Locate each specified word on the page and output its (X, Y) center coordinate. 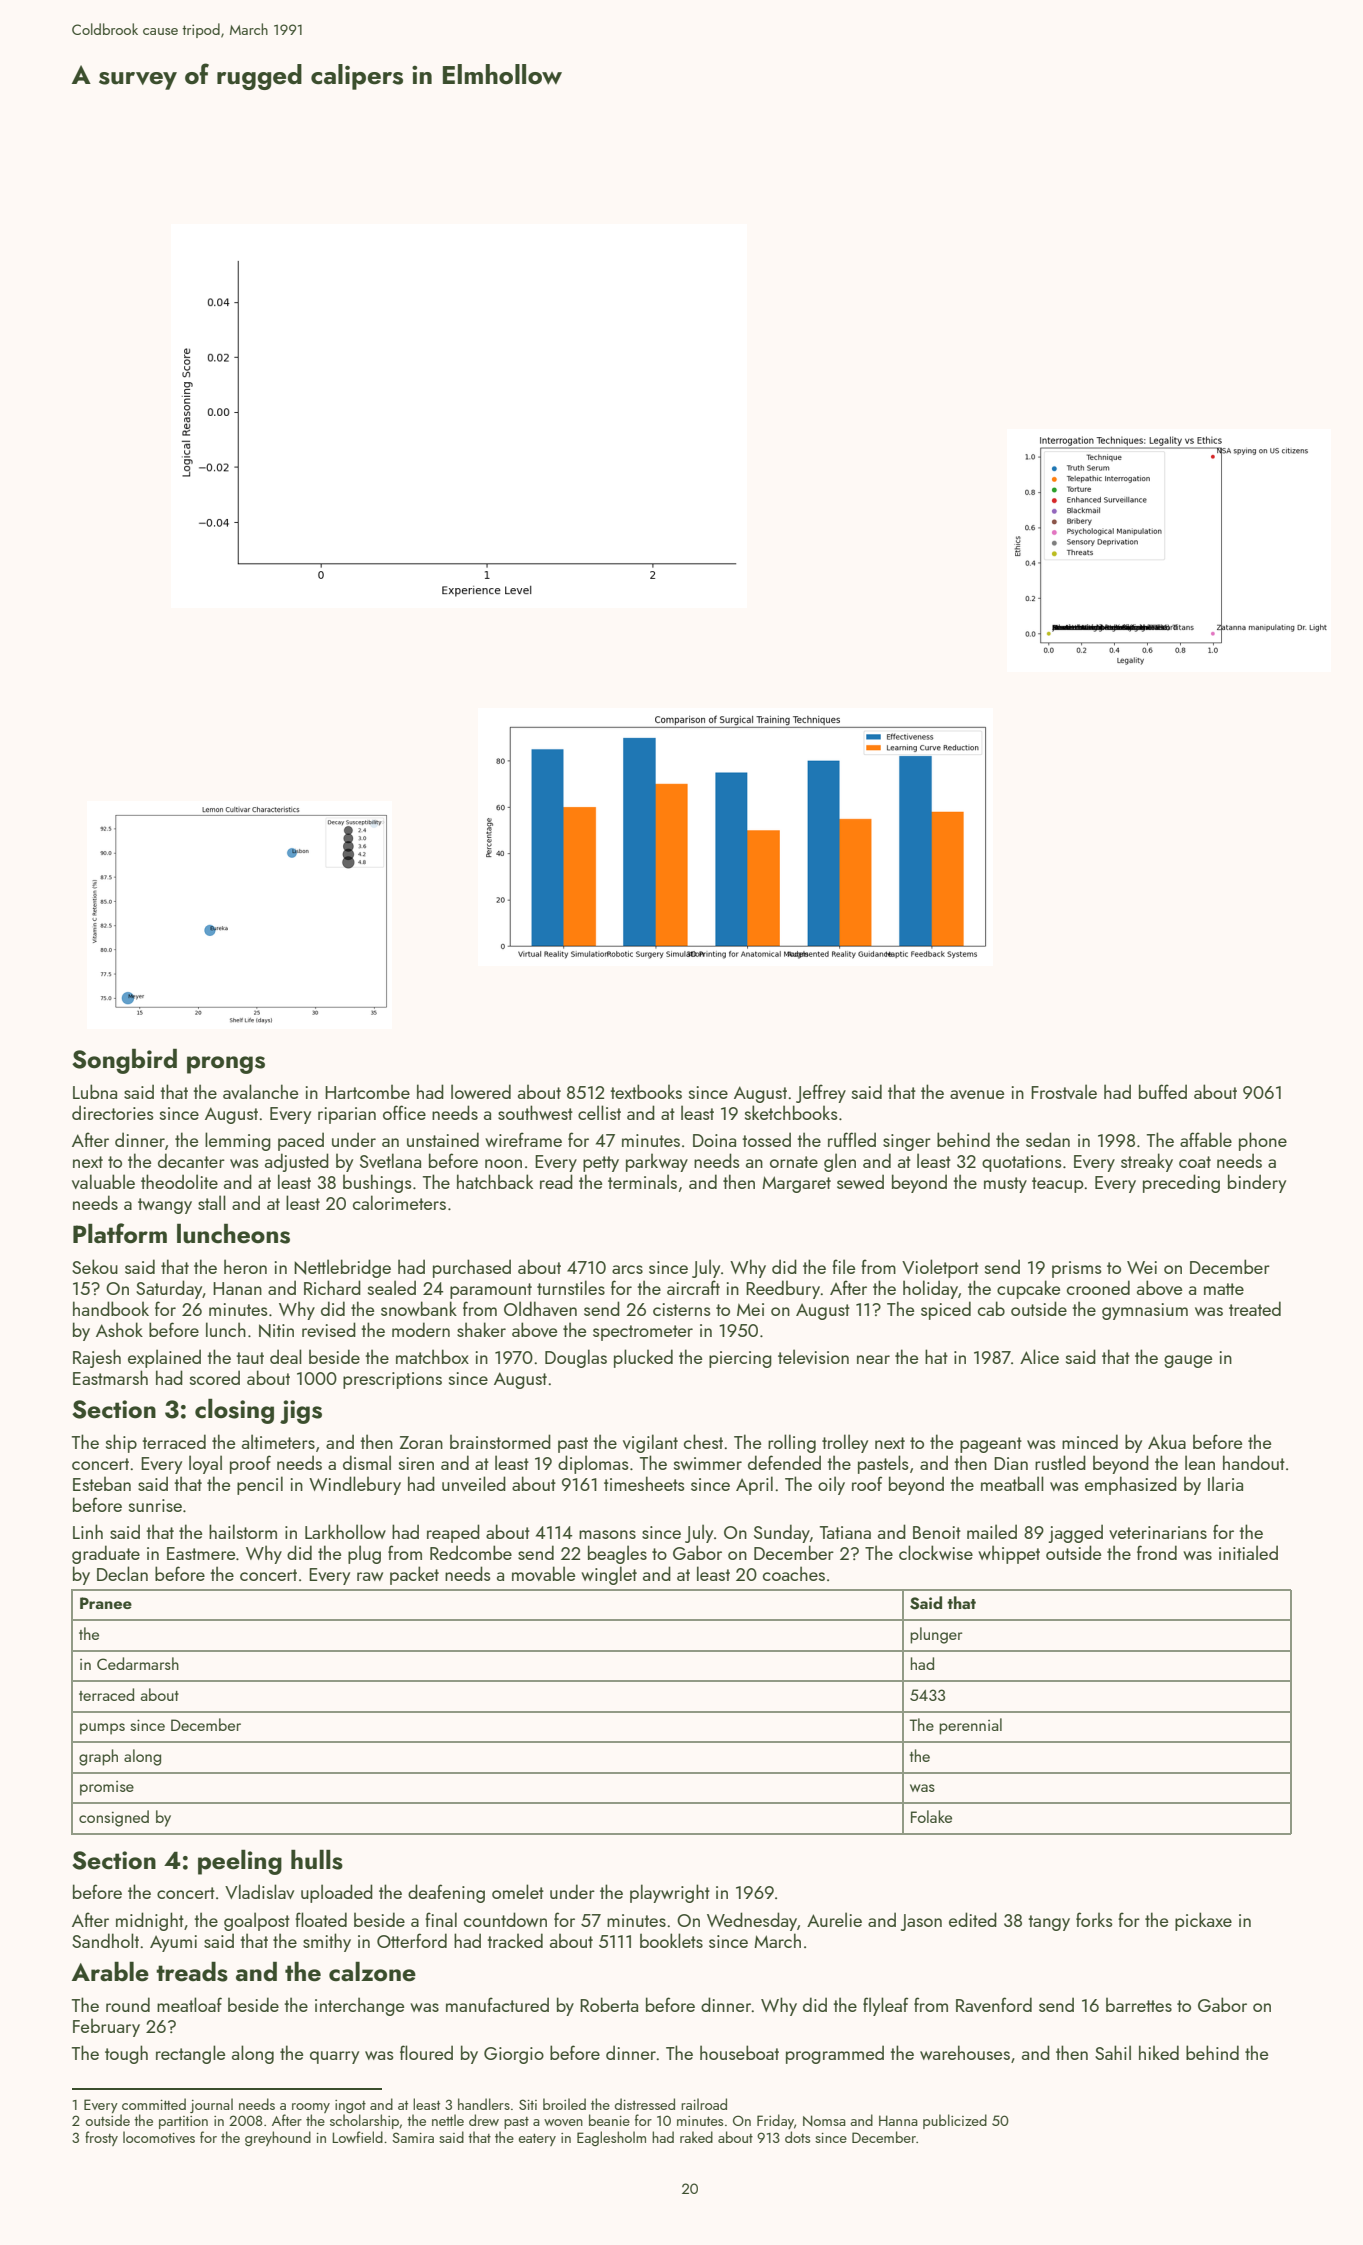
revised (329, 1329)
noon (503, 1163)
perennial (970, 1726)
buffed (1163, 1091)
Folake (931, 1816)
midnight (150, 1921)
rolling (792, 1443)
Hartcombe (367, 1091)
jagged (1075, 1533)
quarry (334, 2057)
